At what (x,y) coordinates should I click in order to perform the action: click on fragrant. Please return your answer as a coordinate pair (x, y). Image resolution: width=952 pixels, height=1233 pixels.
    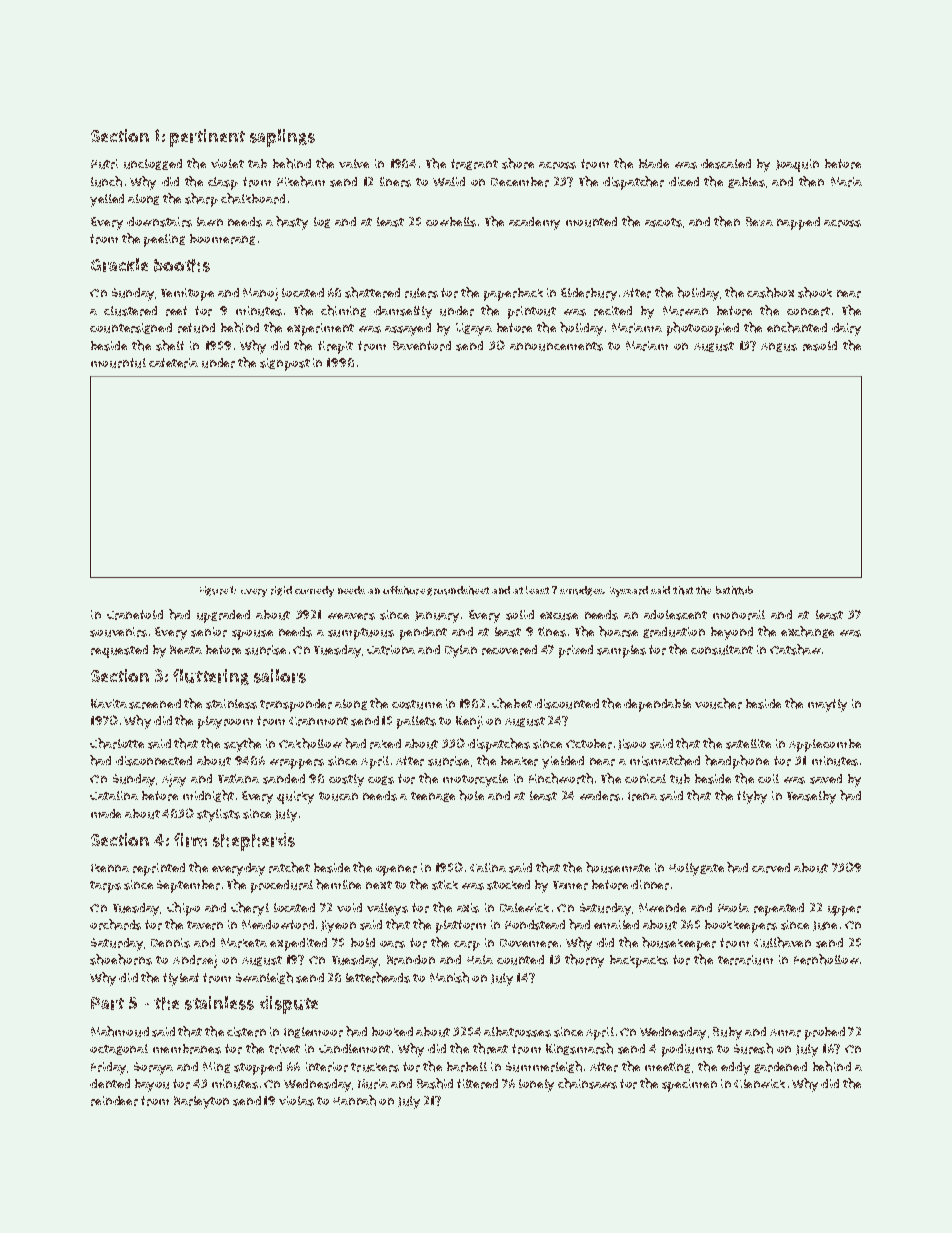
    Looking at the image, I should click on (474, 164).
